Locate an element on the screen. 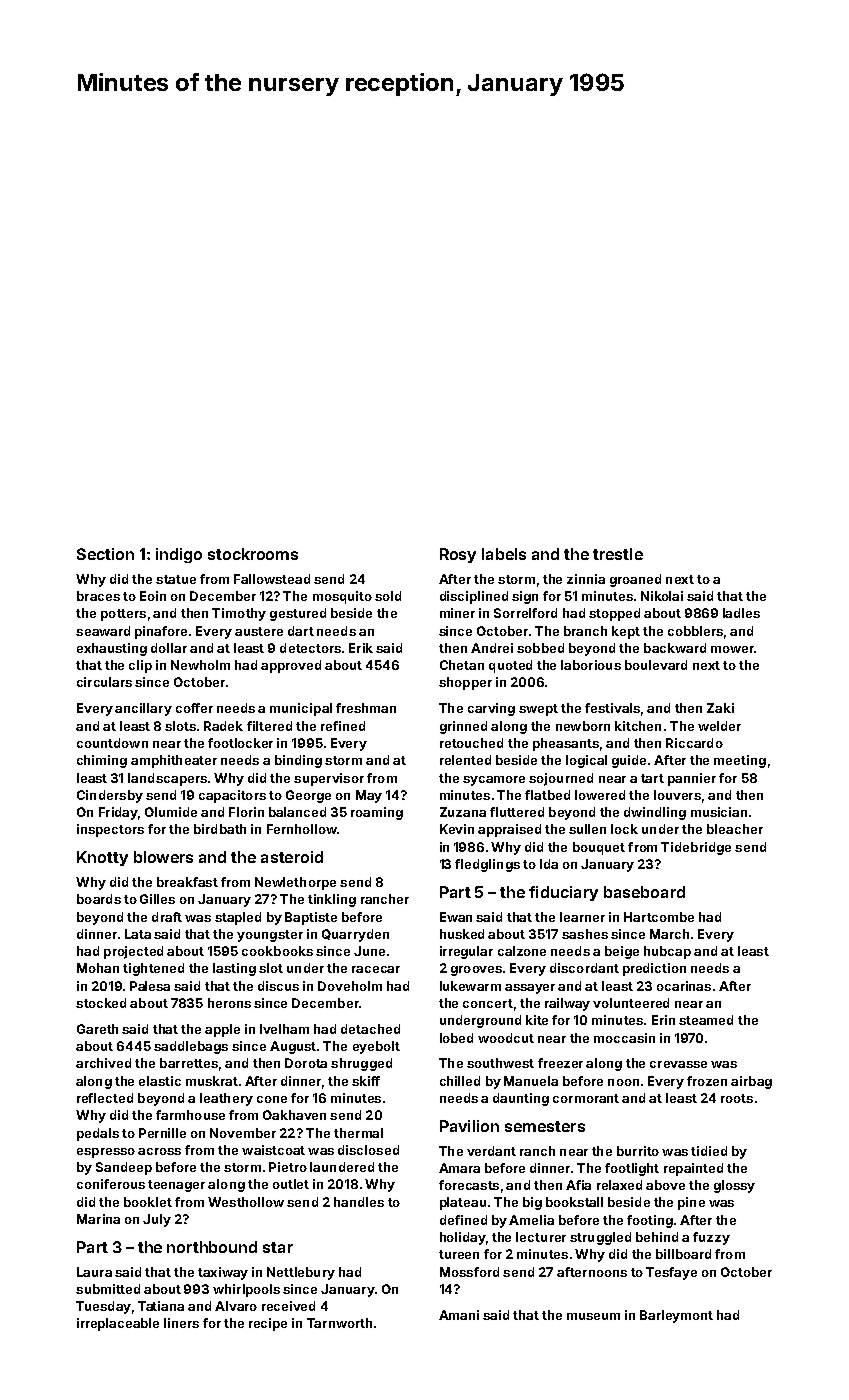 The height and width of the screenshot is (1400, 849). liners is located at coordinates (181, 1323).
